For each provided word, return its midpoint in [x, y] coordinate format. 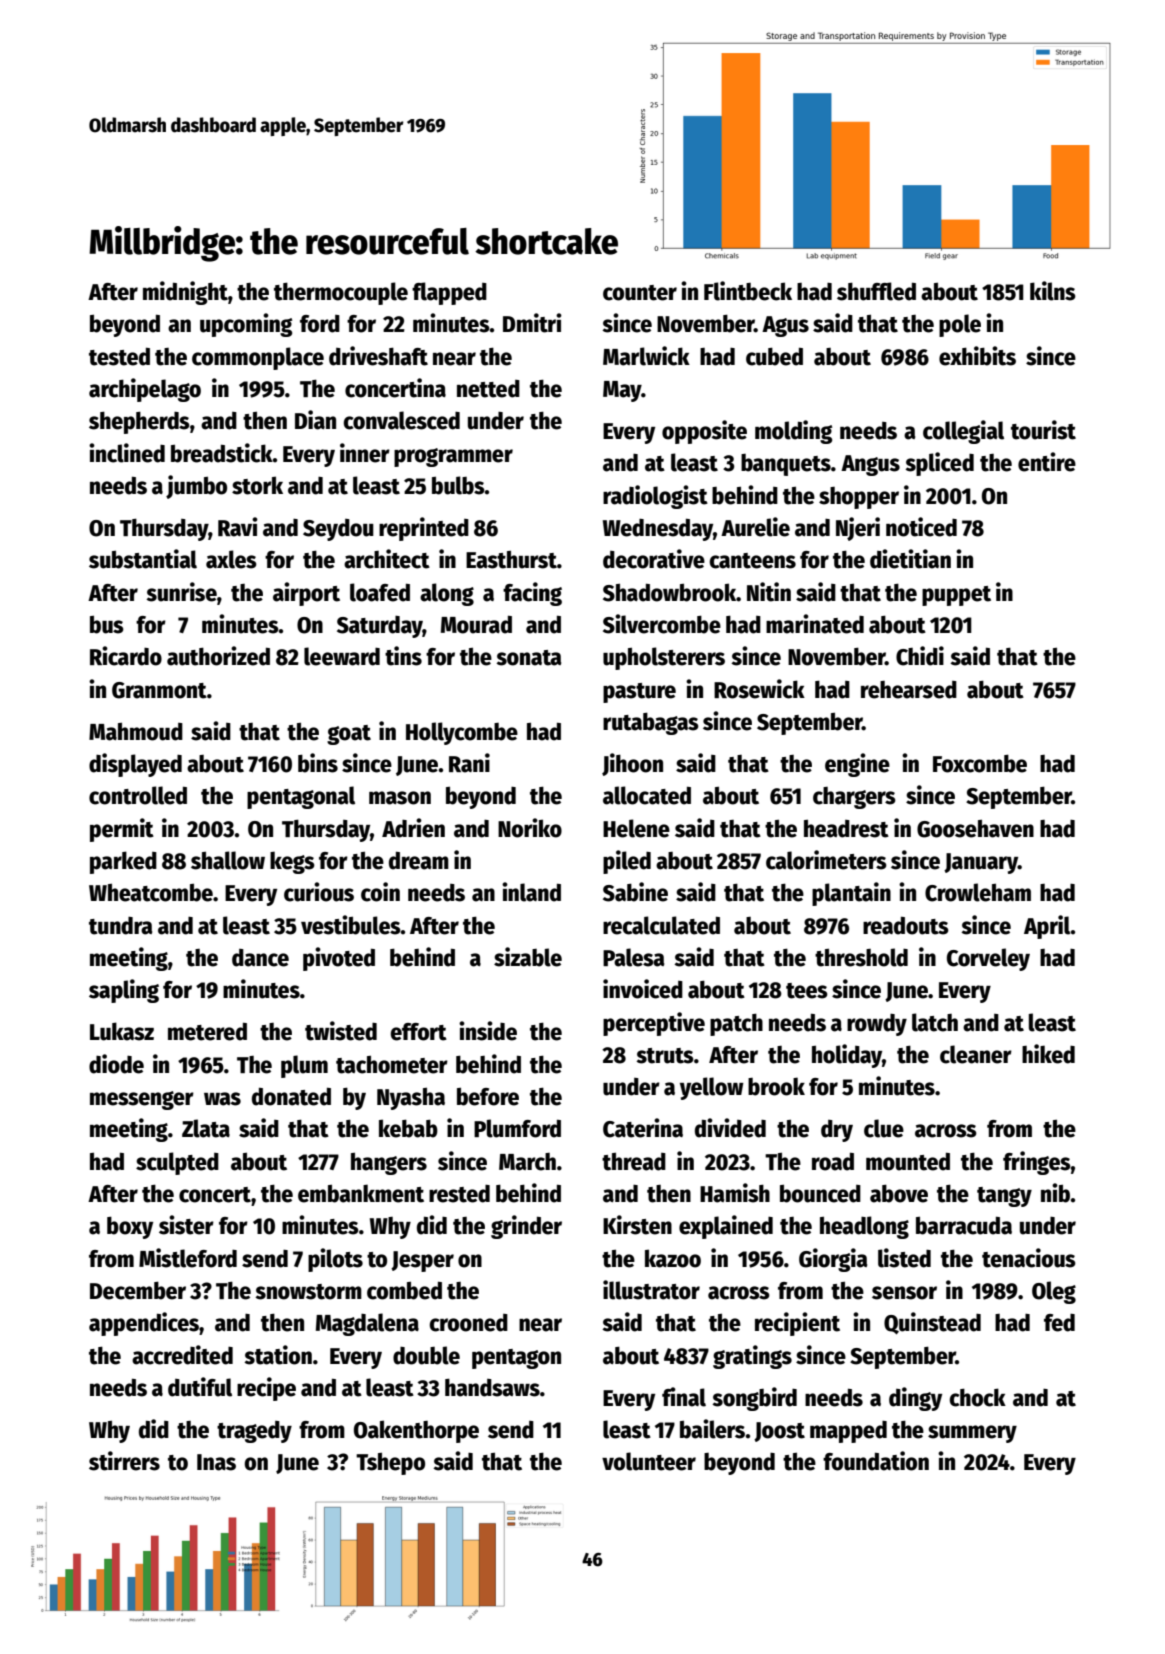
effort [419, 1032]
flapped [449, 293]
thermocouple [341, 293]
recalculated [661, 925]
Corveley [988, 959]
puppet [956, 596]
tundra [120, 926]
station [278, 1355]
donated [291, 1097]
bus [107, 625]
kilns [1053, 291]
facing [532, 594]
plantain [851, 894]
